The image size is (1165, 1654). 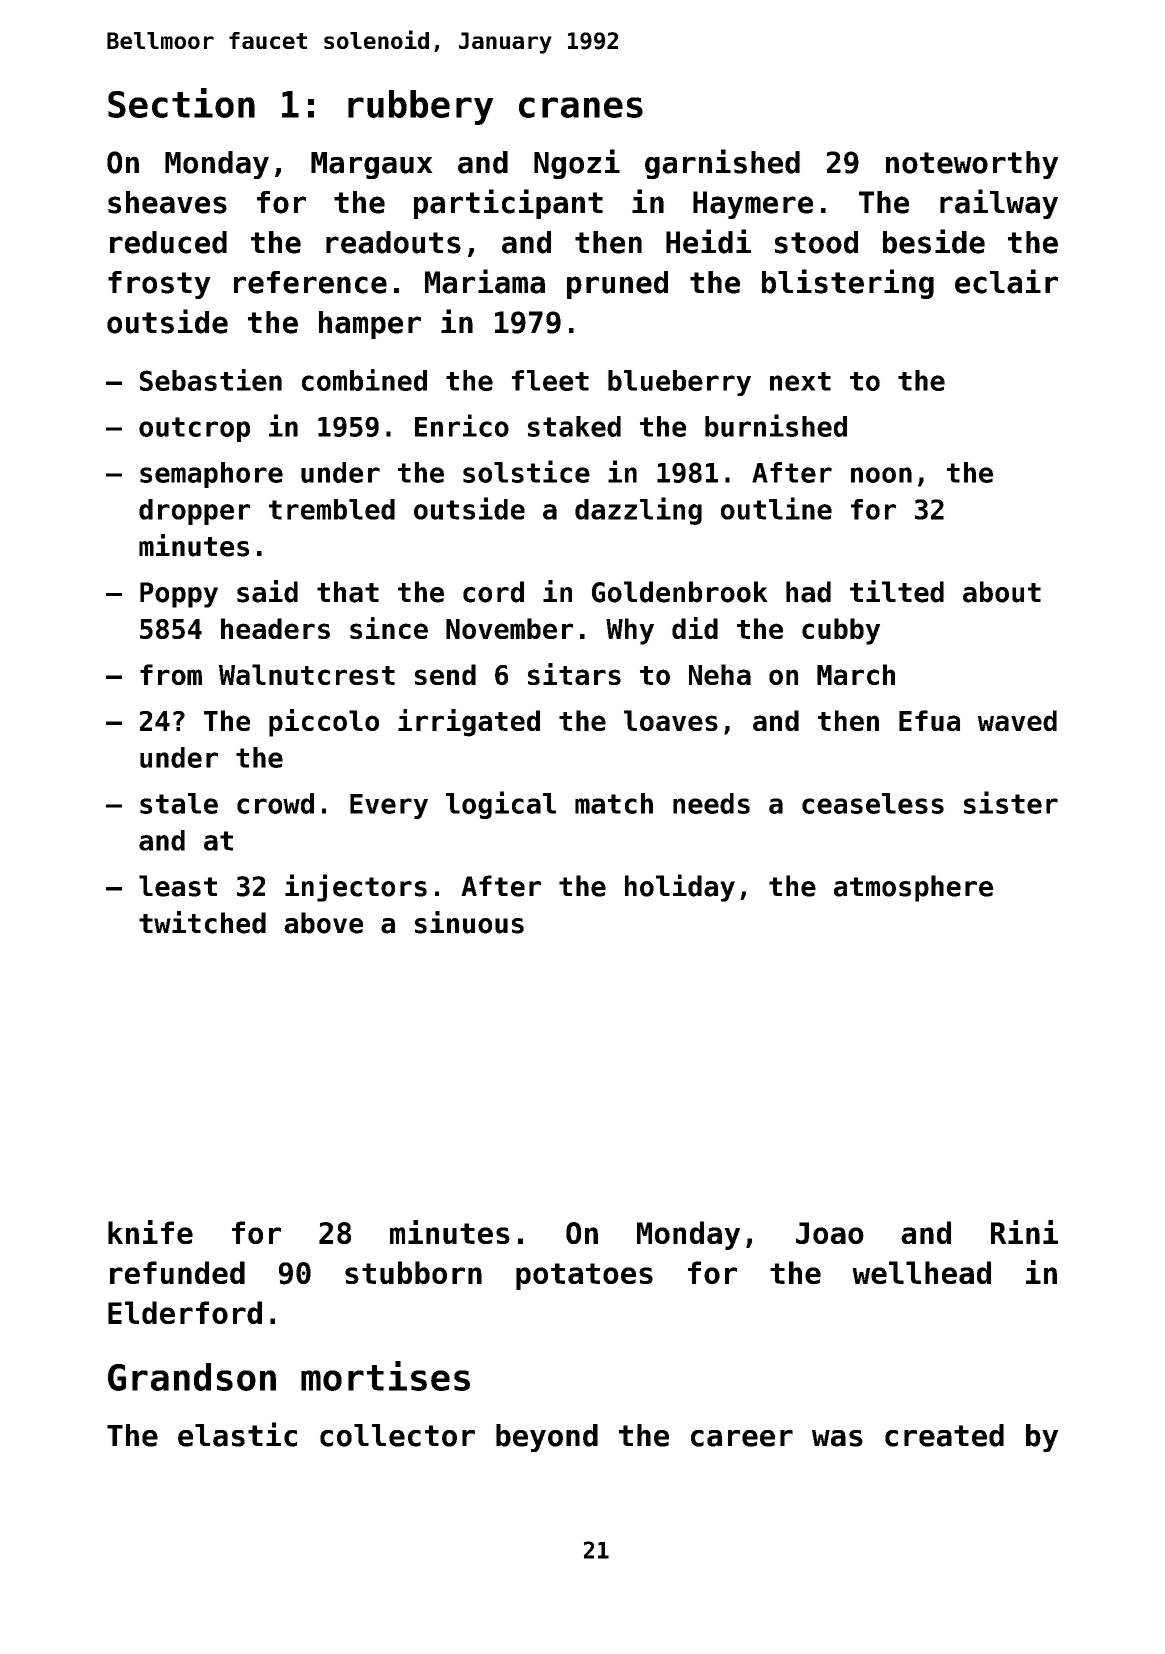 I want to click on readouts, so click(x=393, y=242).
